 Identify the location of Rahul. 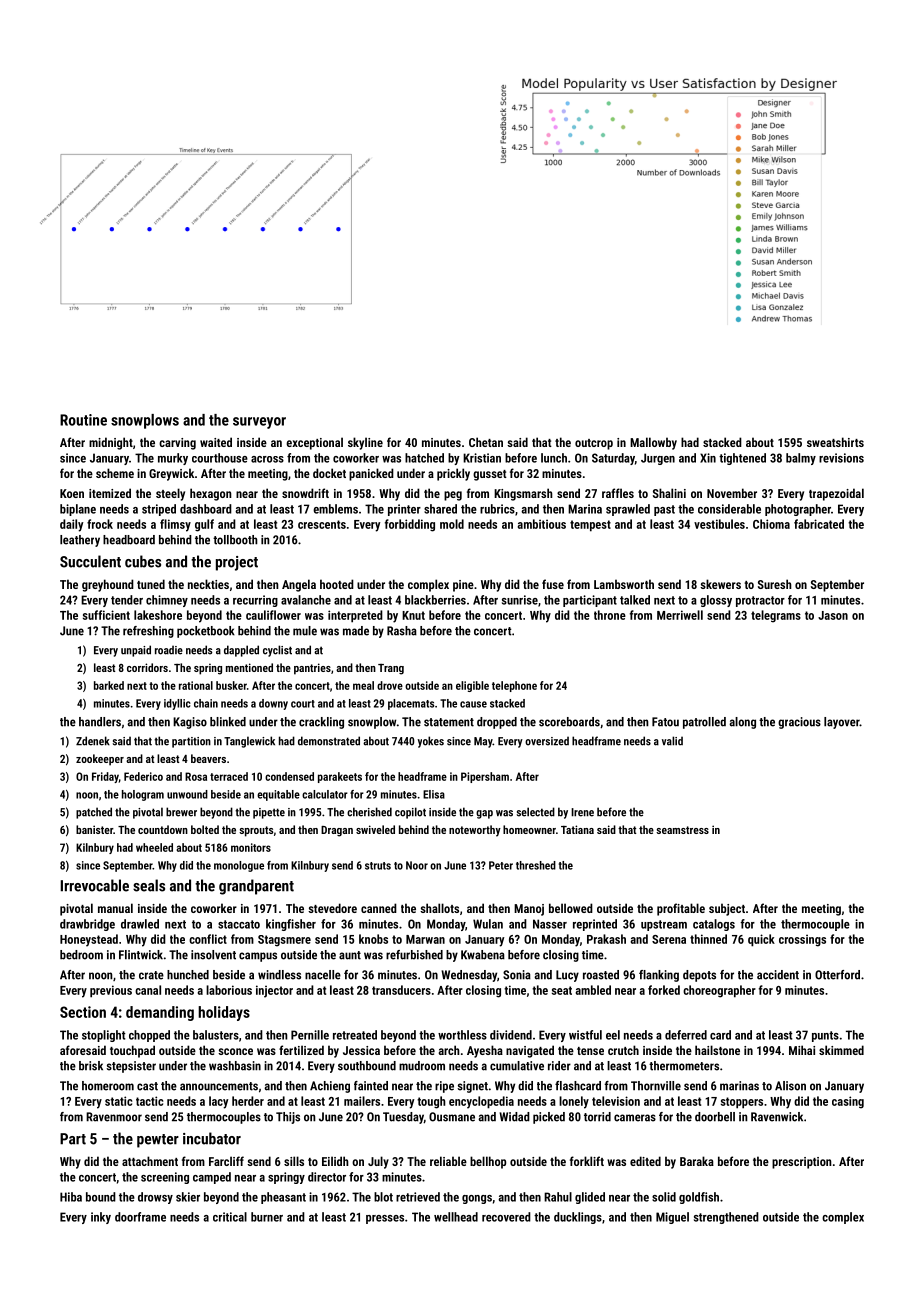
(558, 1197).
